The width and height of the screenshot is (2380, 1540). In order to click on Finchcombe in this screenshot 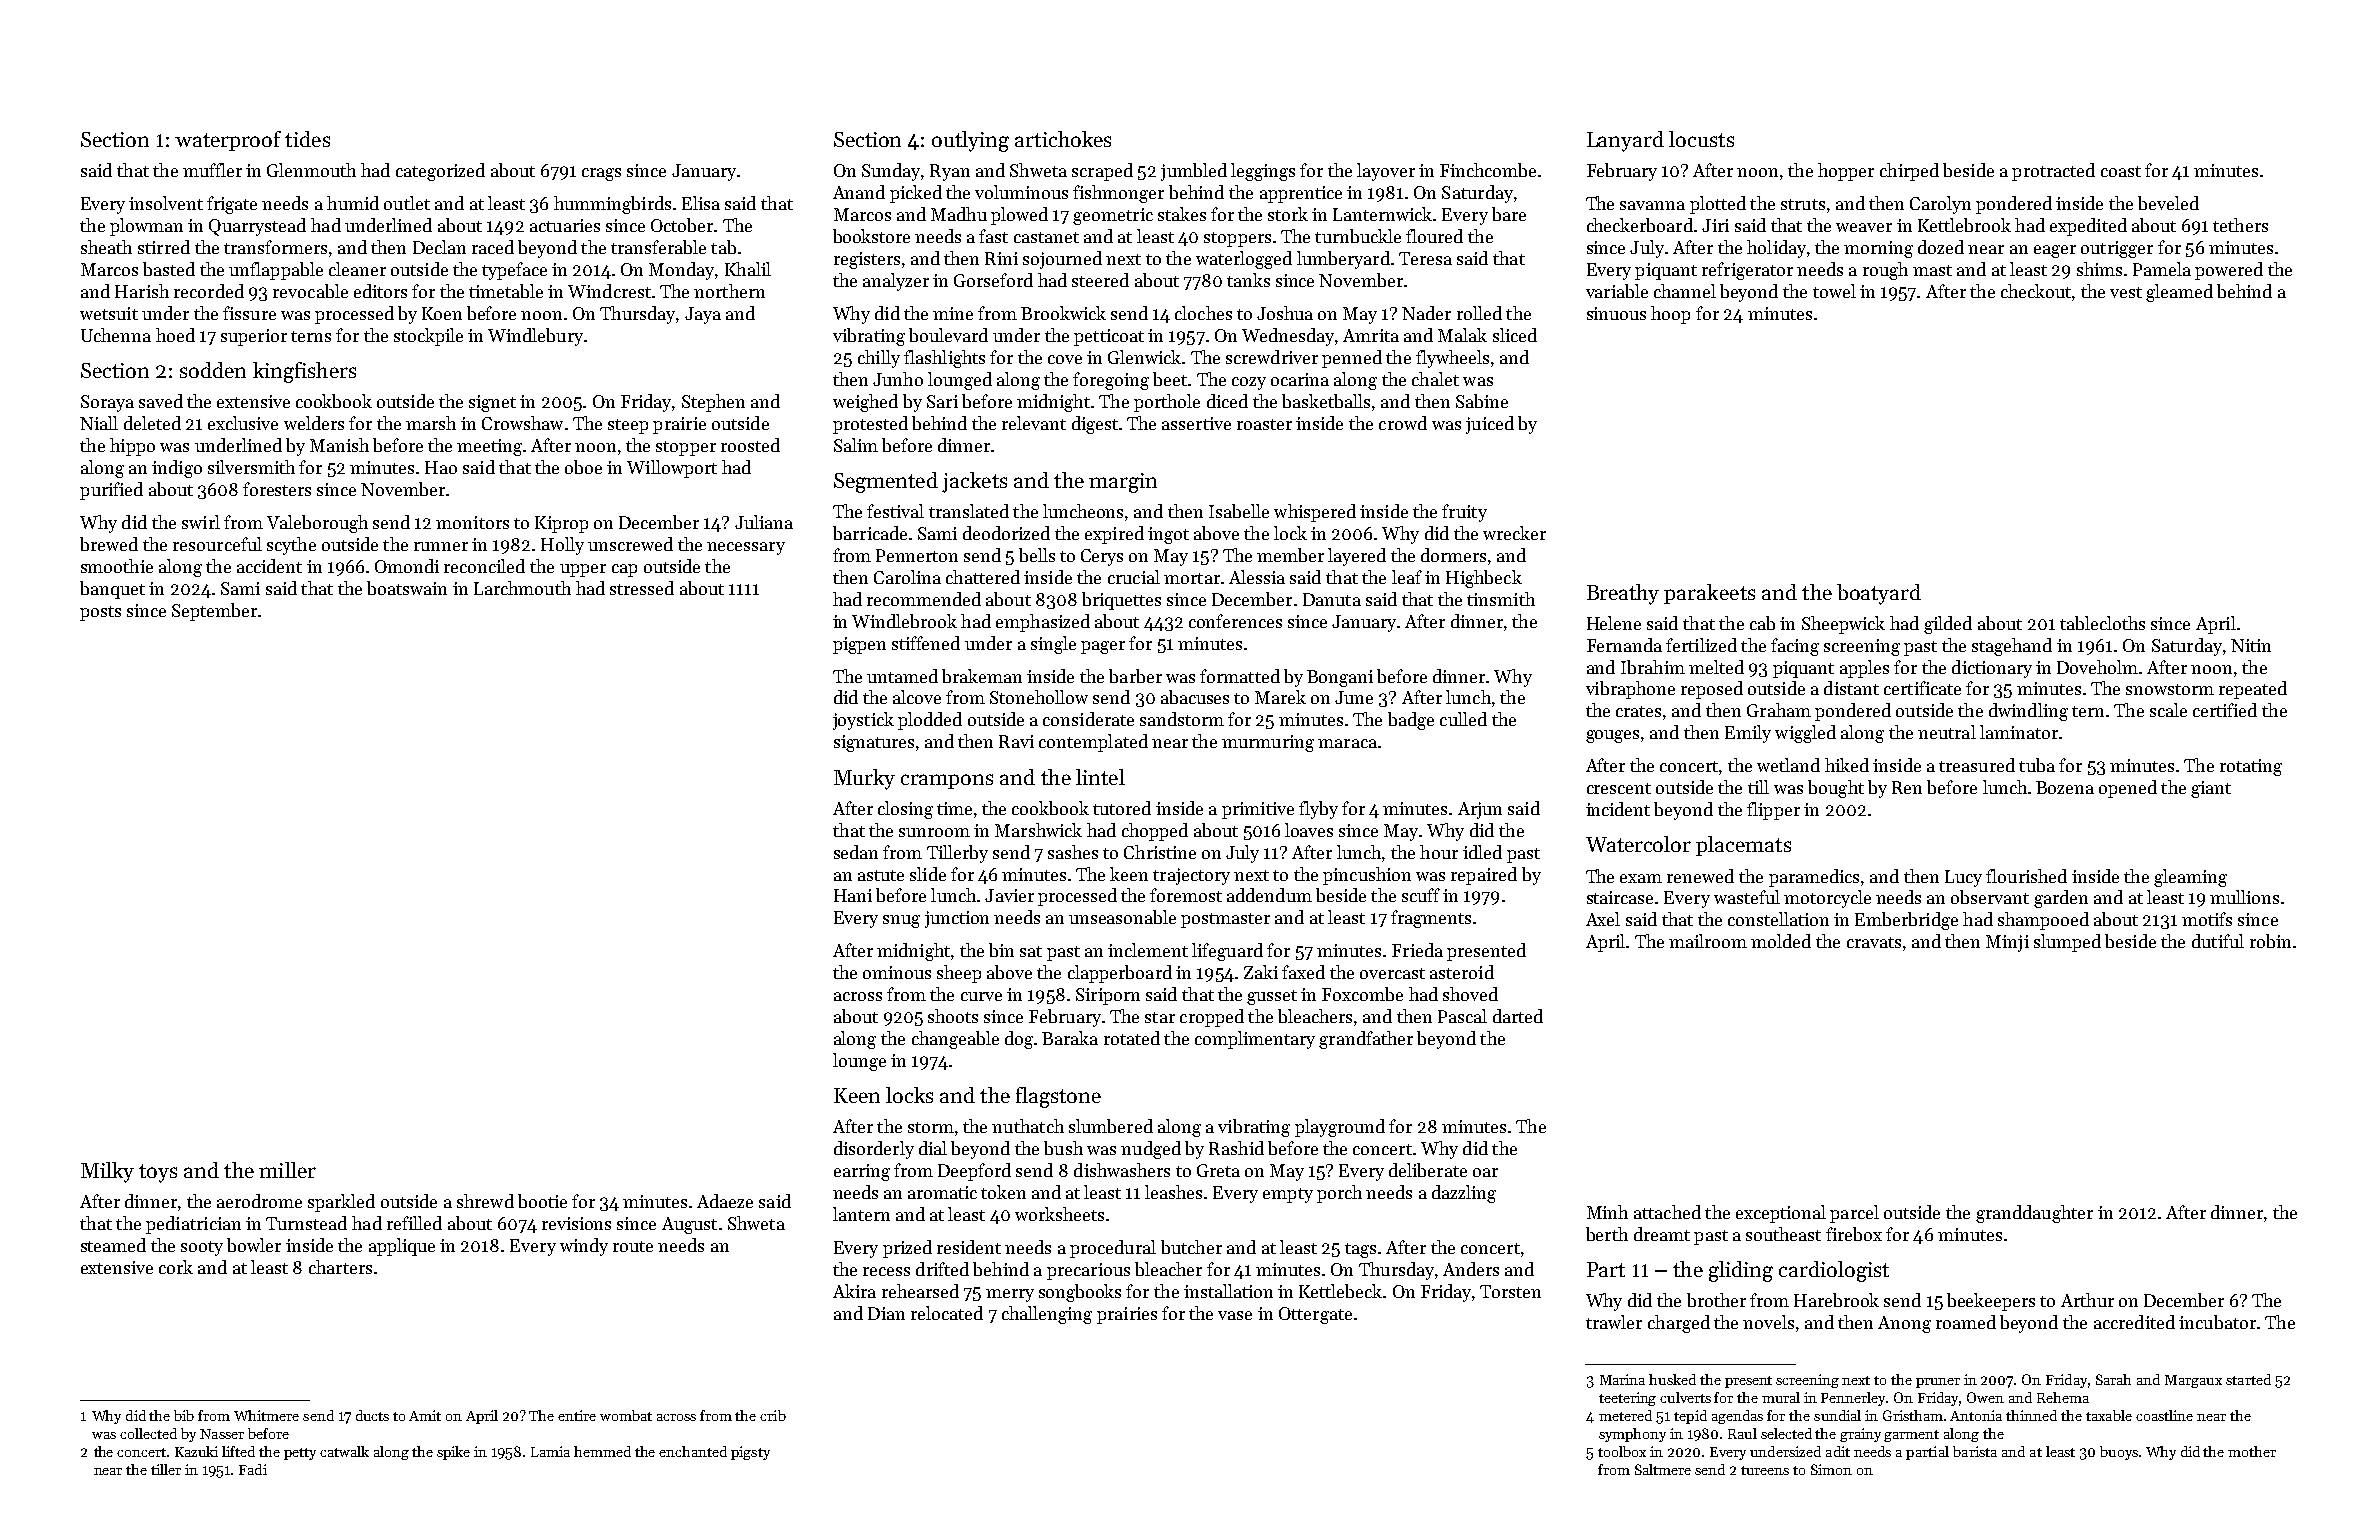, I will do `click(1488, 170)`.
